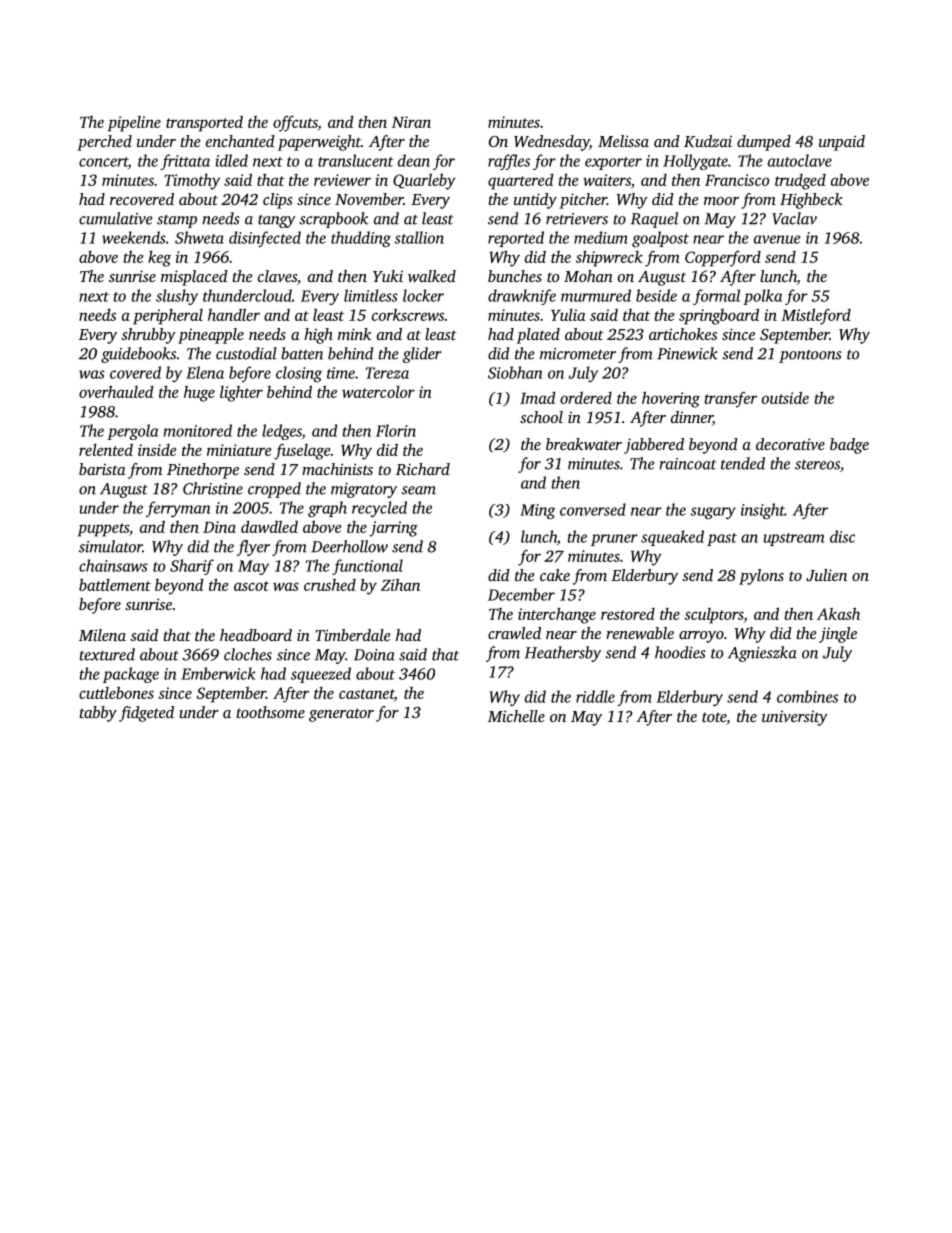  I want to click on tangy, so click(277, 221).
